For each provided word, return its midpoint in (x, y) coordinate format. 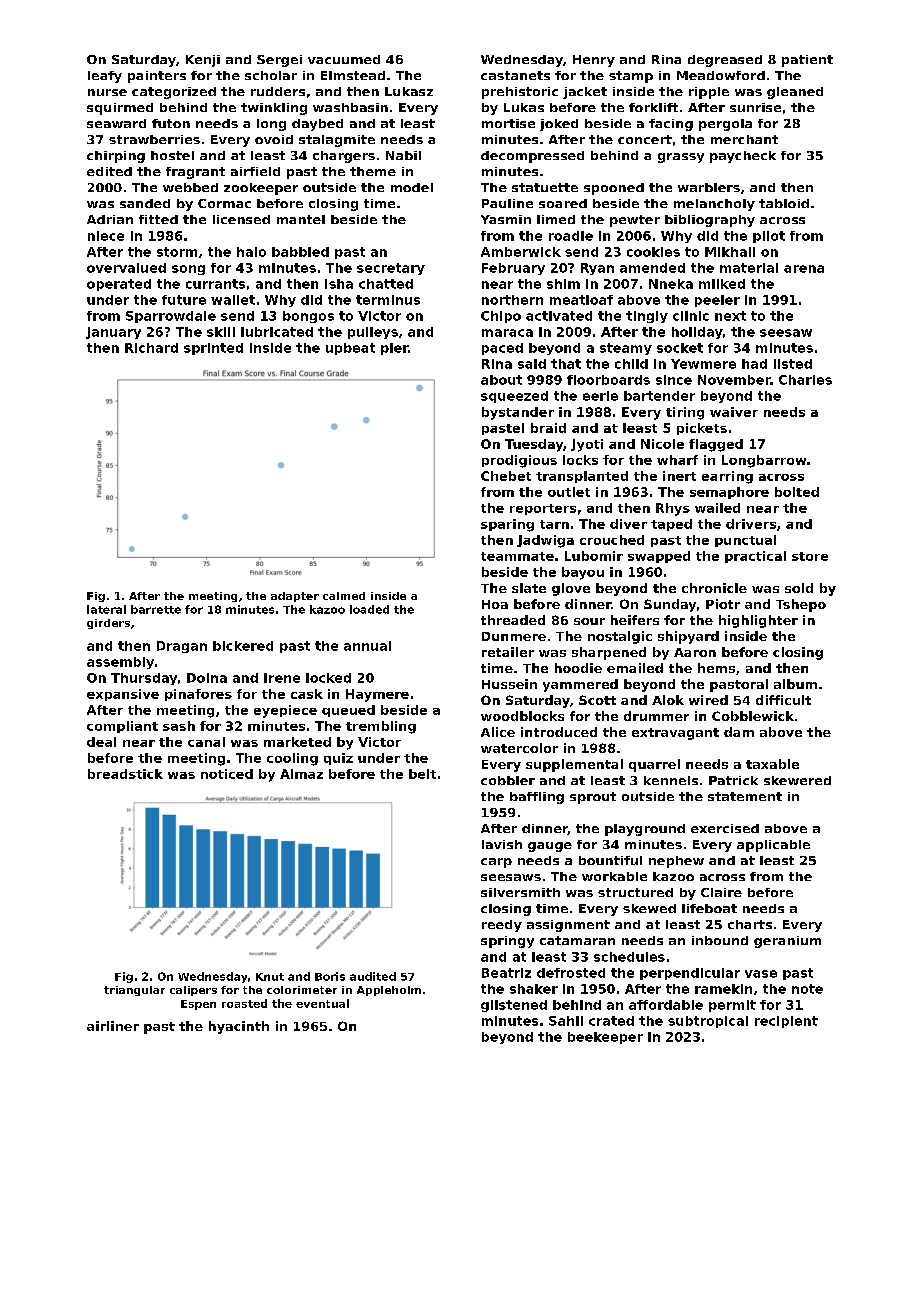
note (807, 989)
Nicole (662, 444)
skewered (797, 780)
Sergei (279, 61)
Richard (151, 348)
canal (206, 742)
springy (507, 942)
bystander (518, 413)
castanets (515, 75)
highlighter (758, 621)
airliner (113, 1026)
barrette (156, 609)
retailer (508, 652)
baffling (537, 798)
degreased (725, 61)
